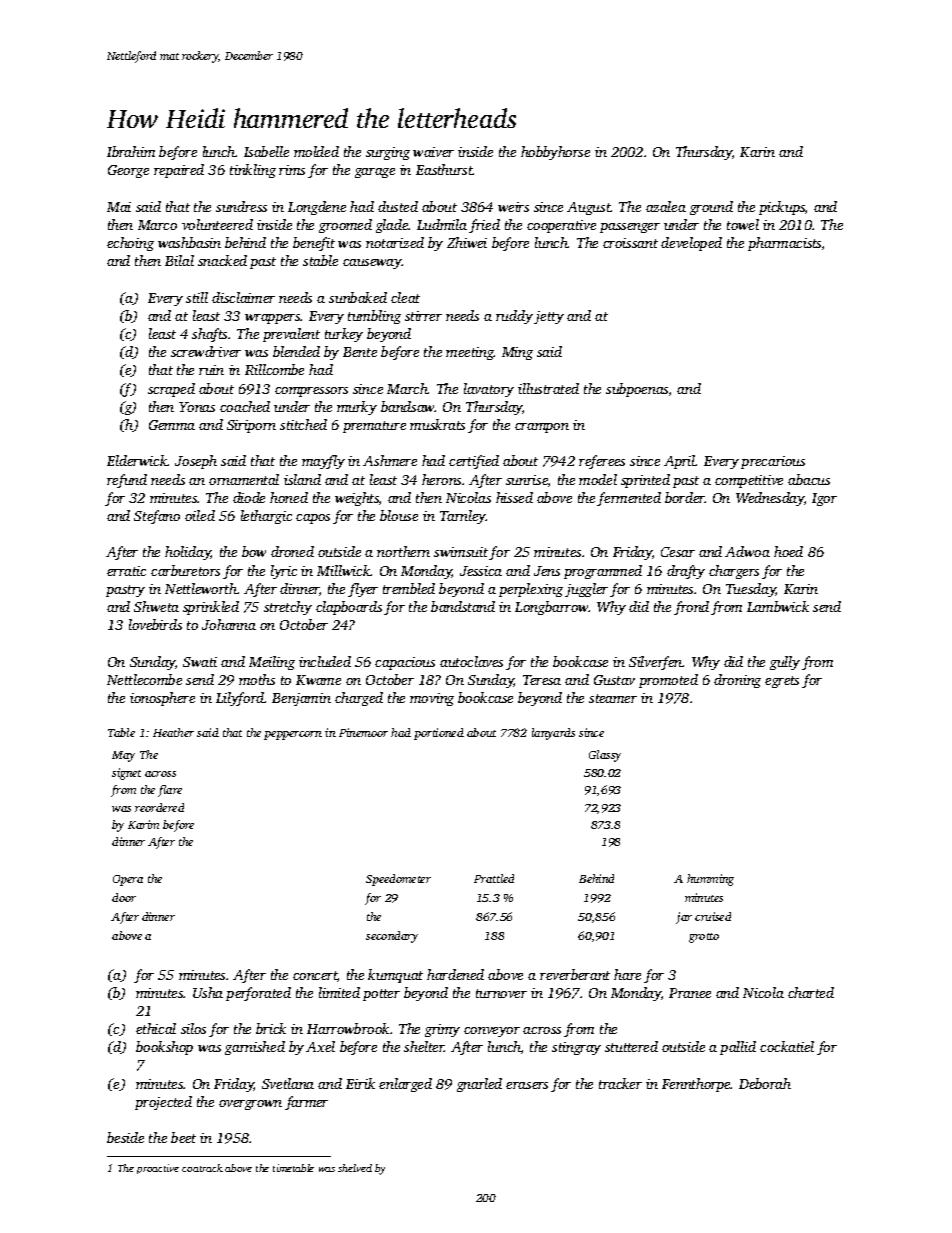 The width and height of the screenshot is (952, 1233). I want to click on shelved, so click(355, 1168).
